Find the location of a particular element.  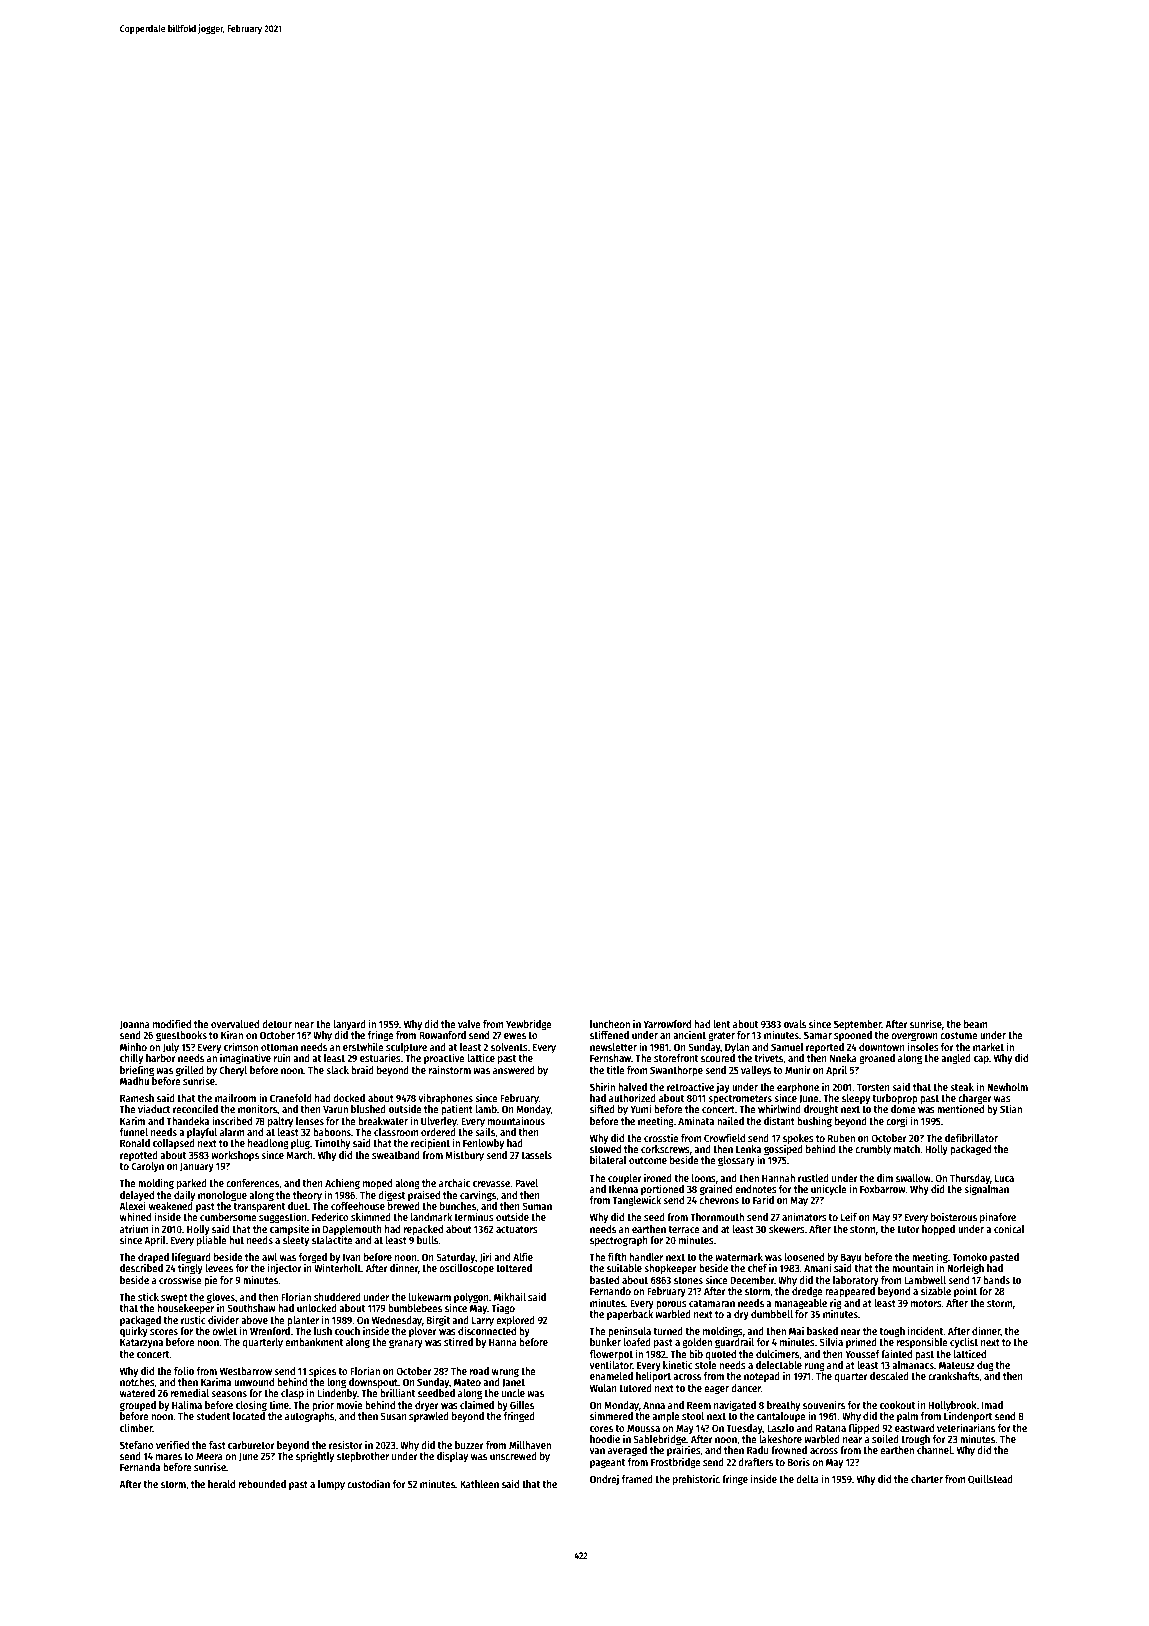

charter is located at coordinates (927, 1479).
